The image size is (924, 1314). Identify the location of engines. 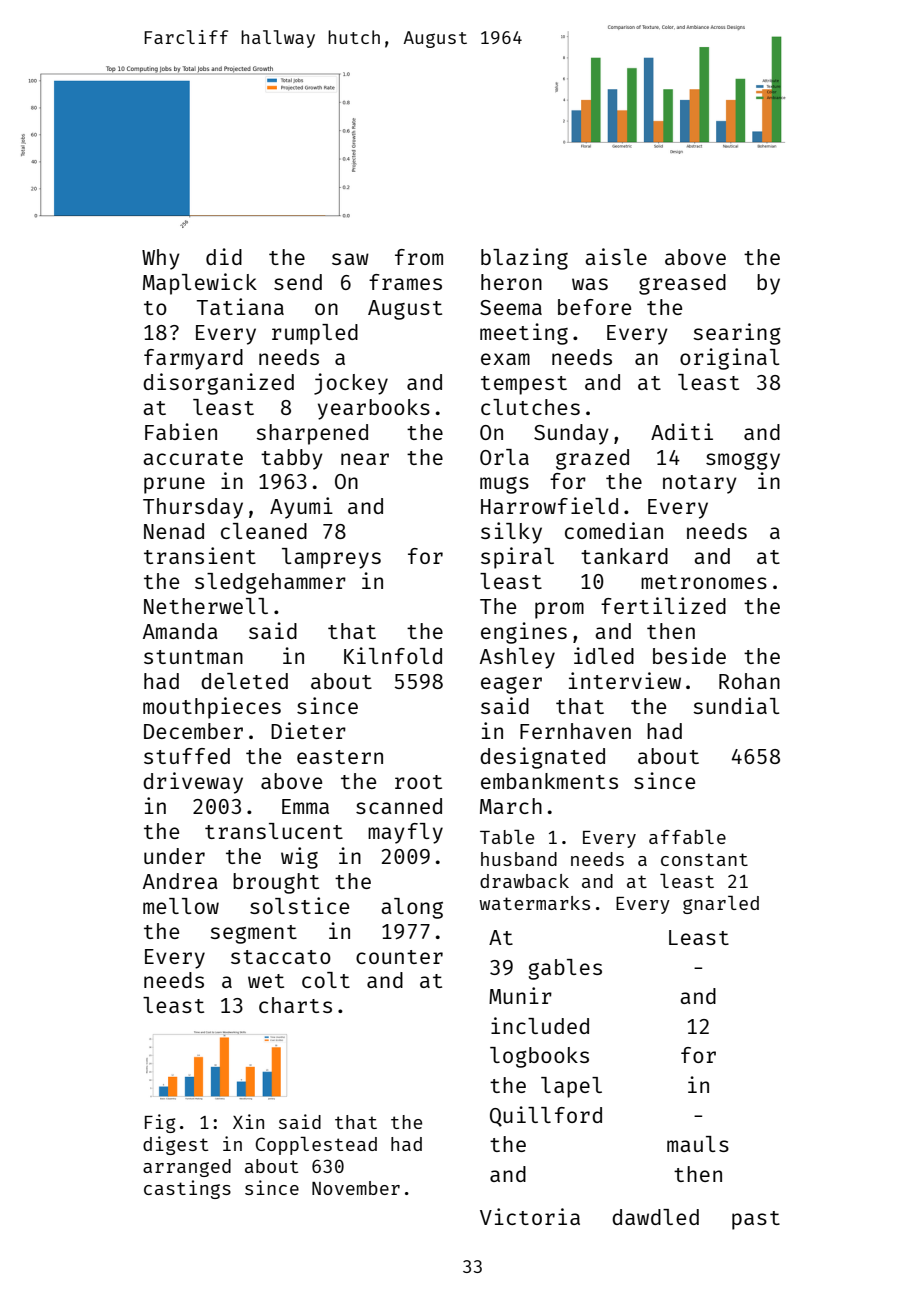
(524, 633).
